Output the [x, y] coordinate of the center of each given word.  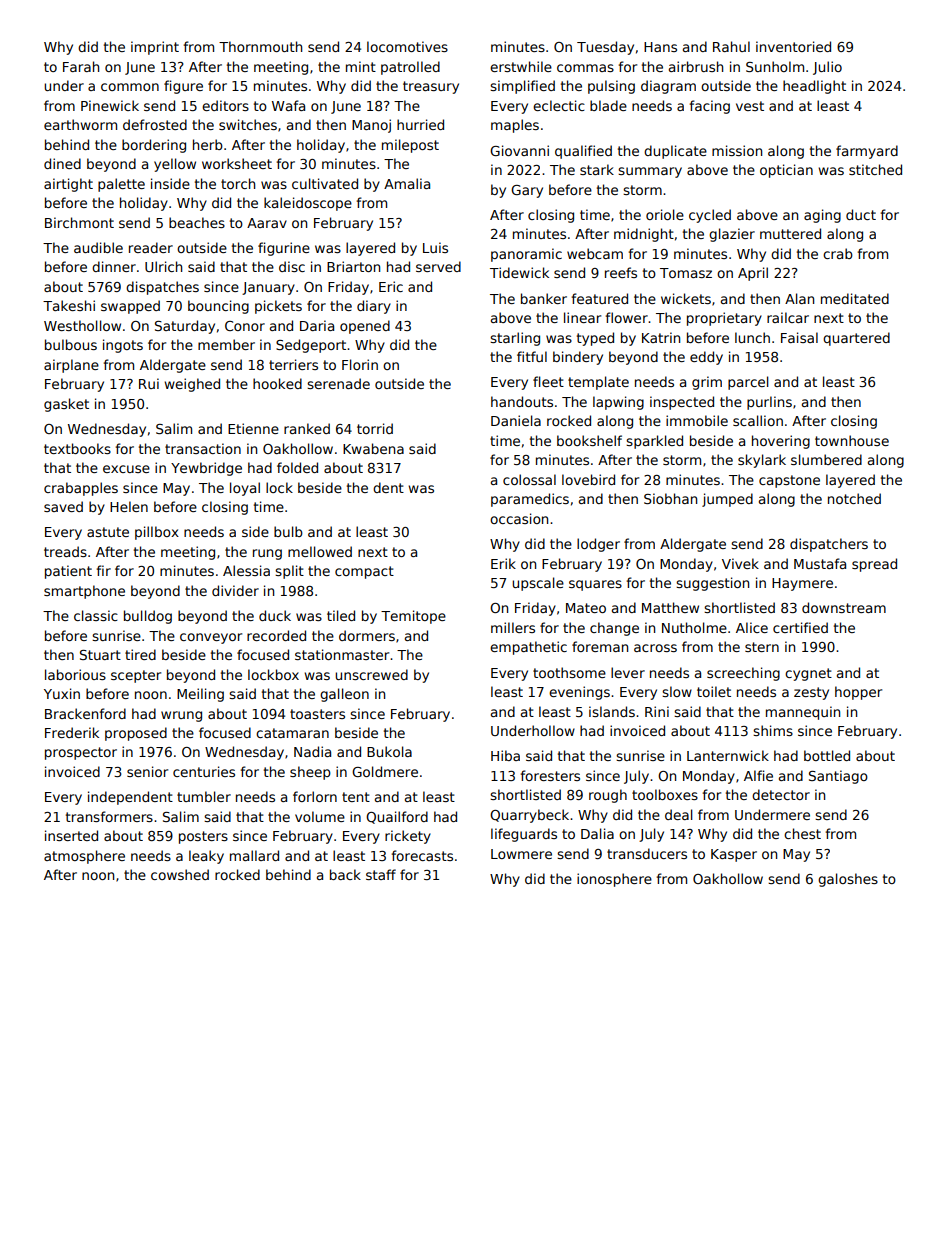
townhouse [852, 440]
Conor [245, 326]
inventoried [793, 46]
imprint [155, 48]
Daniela [516, 420]
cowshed [180, 874]
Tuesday [605, 48]
